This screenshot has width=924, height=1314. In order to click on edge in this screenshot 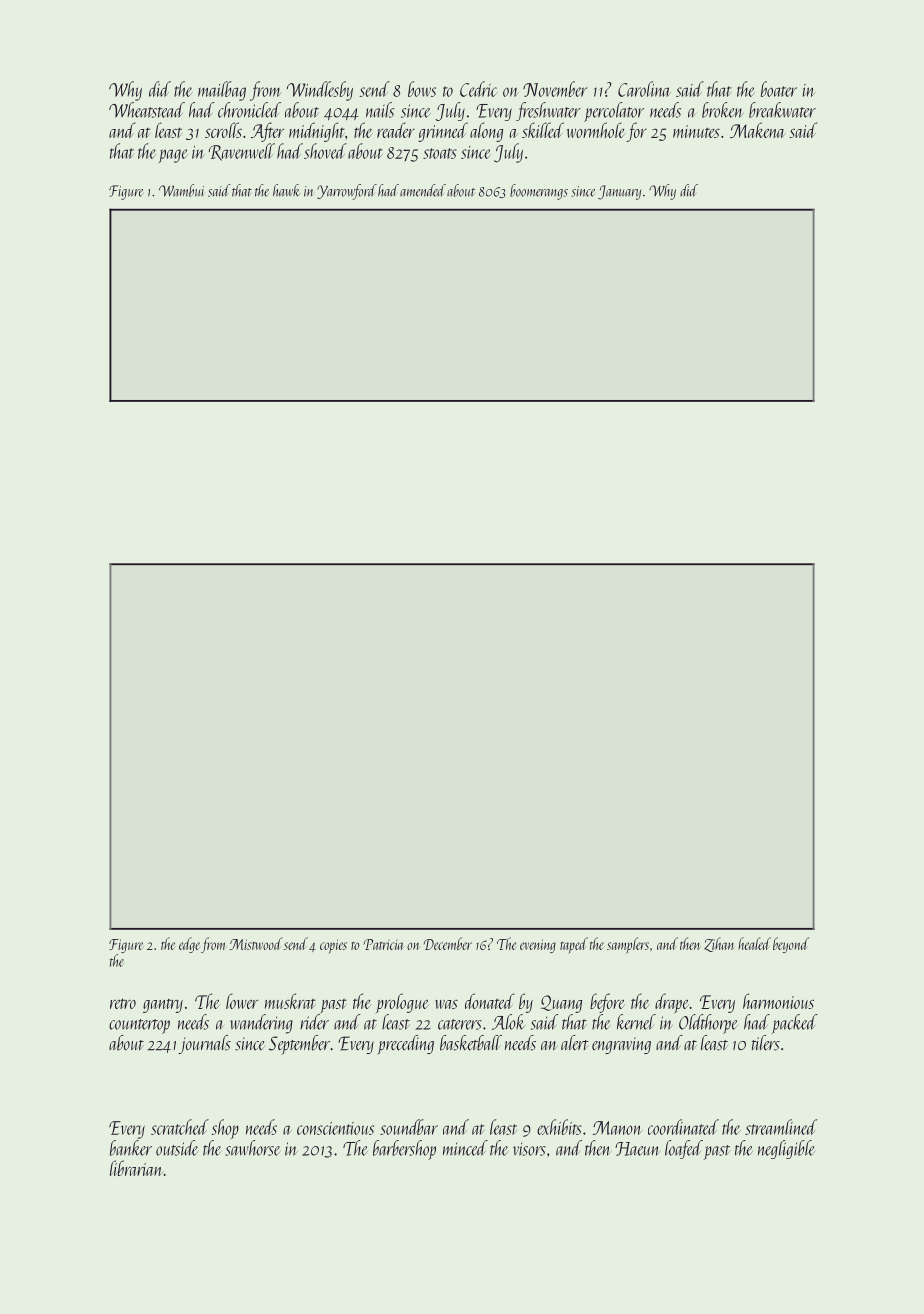, I will do `click(189, 945)`.
